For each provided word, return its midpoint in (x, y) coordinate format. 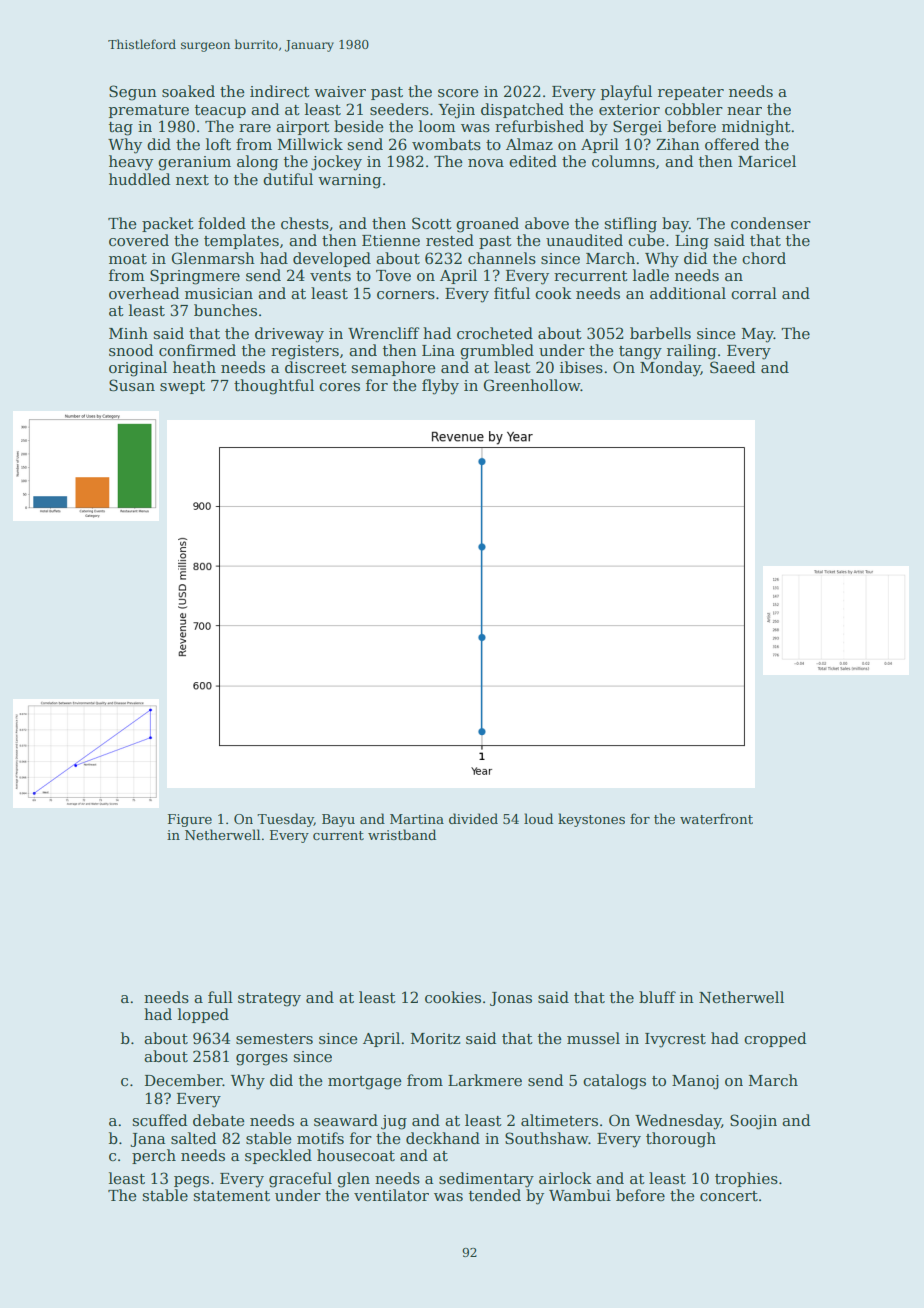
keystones (591, 820)
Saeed (732, 367)
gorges (262, 1060)
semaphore (393, 368)
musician (219, 293)
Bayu (338, 820)
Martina (417, 819)
